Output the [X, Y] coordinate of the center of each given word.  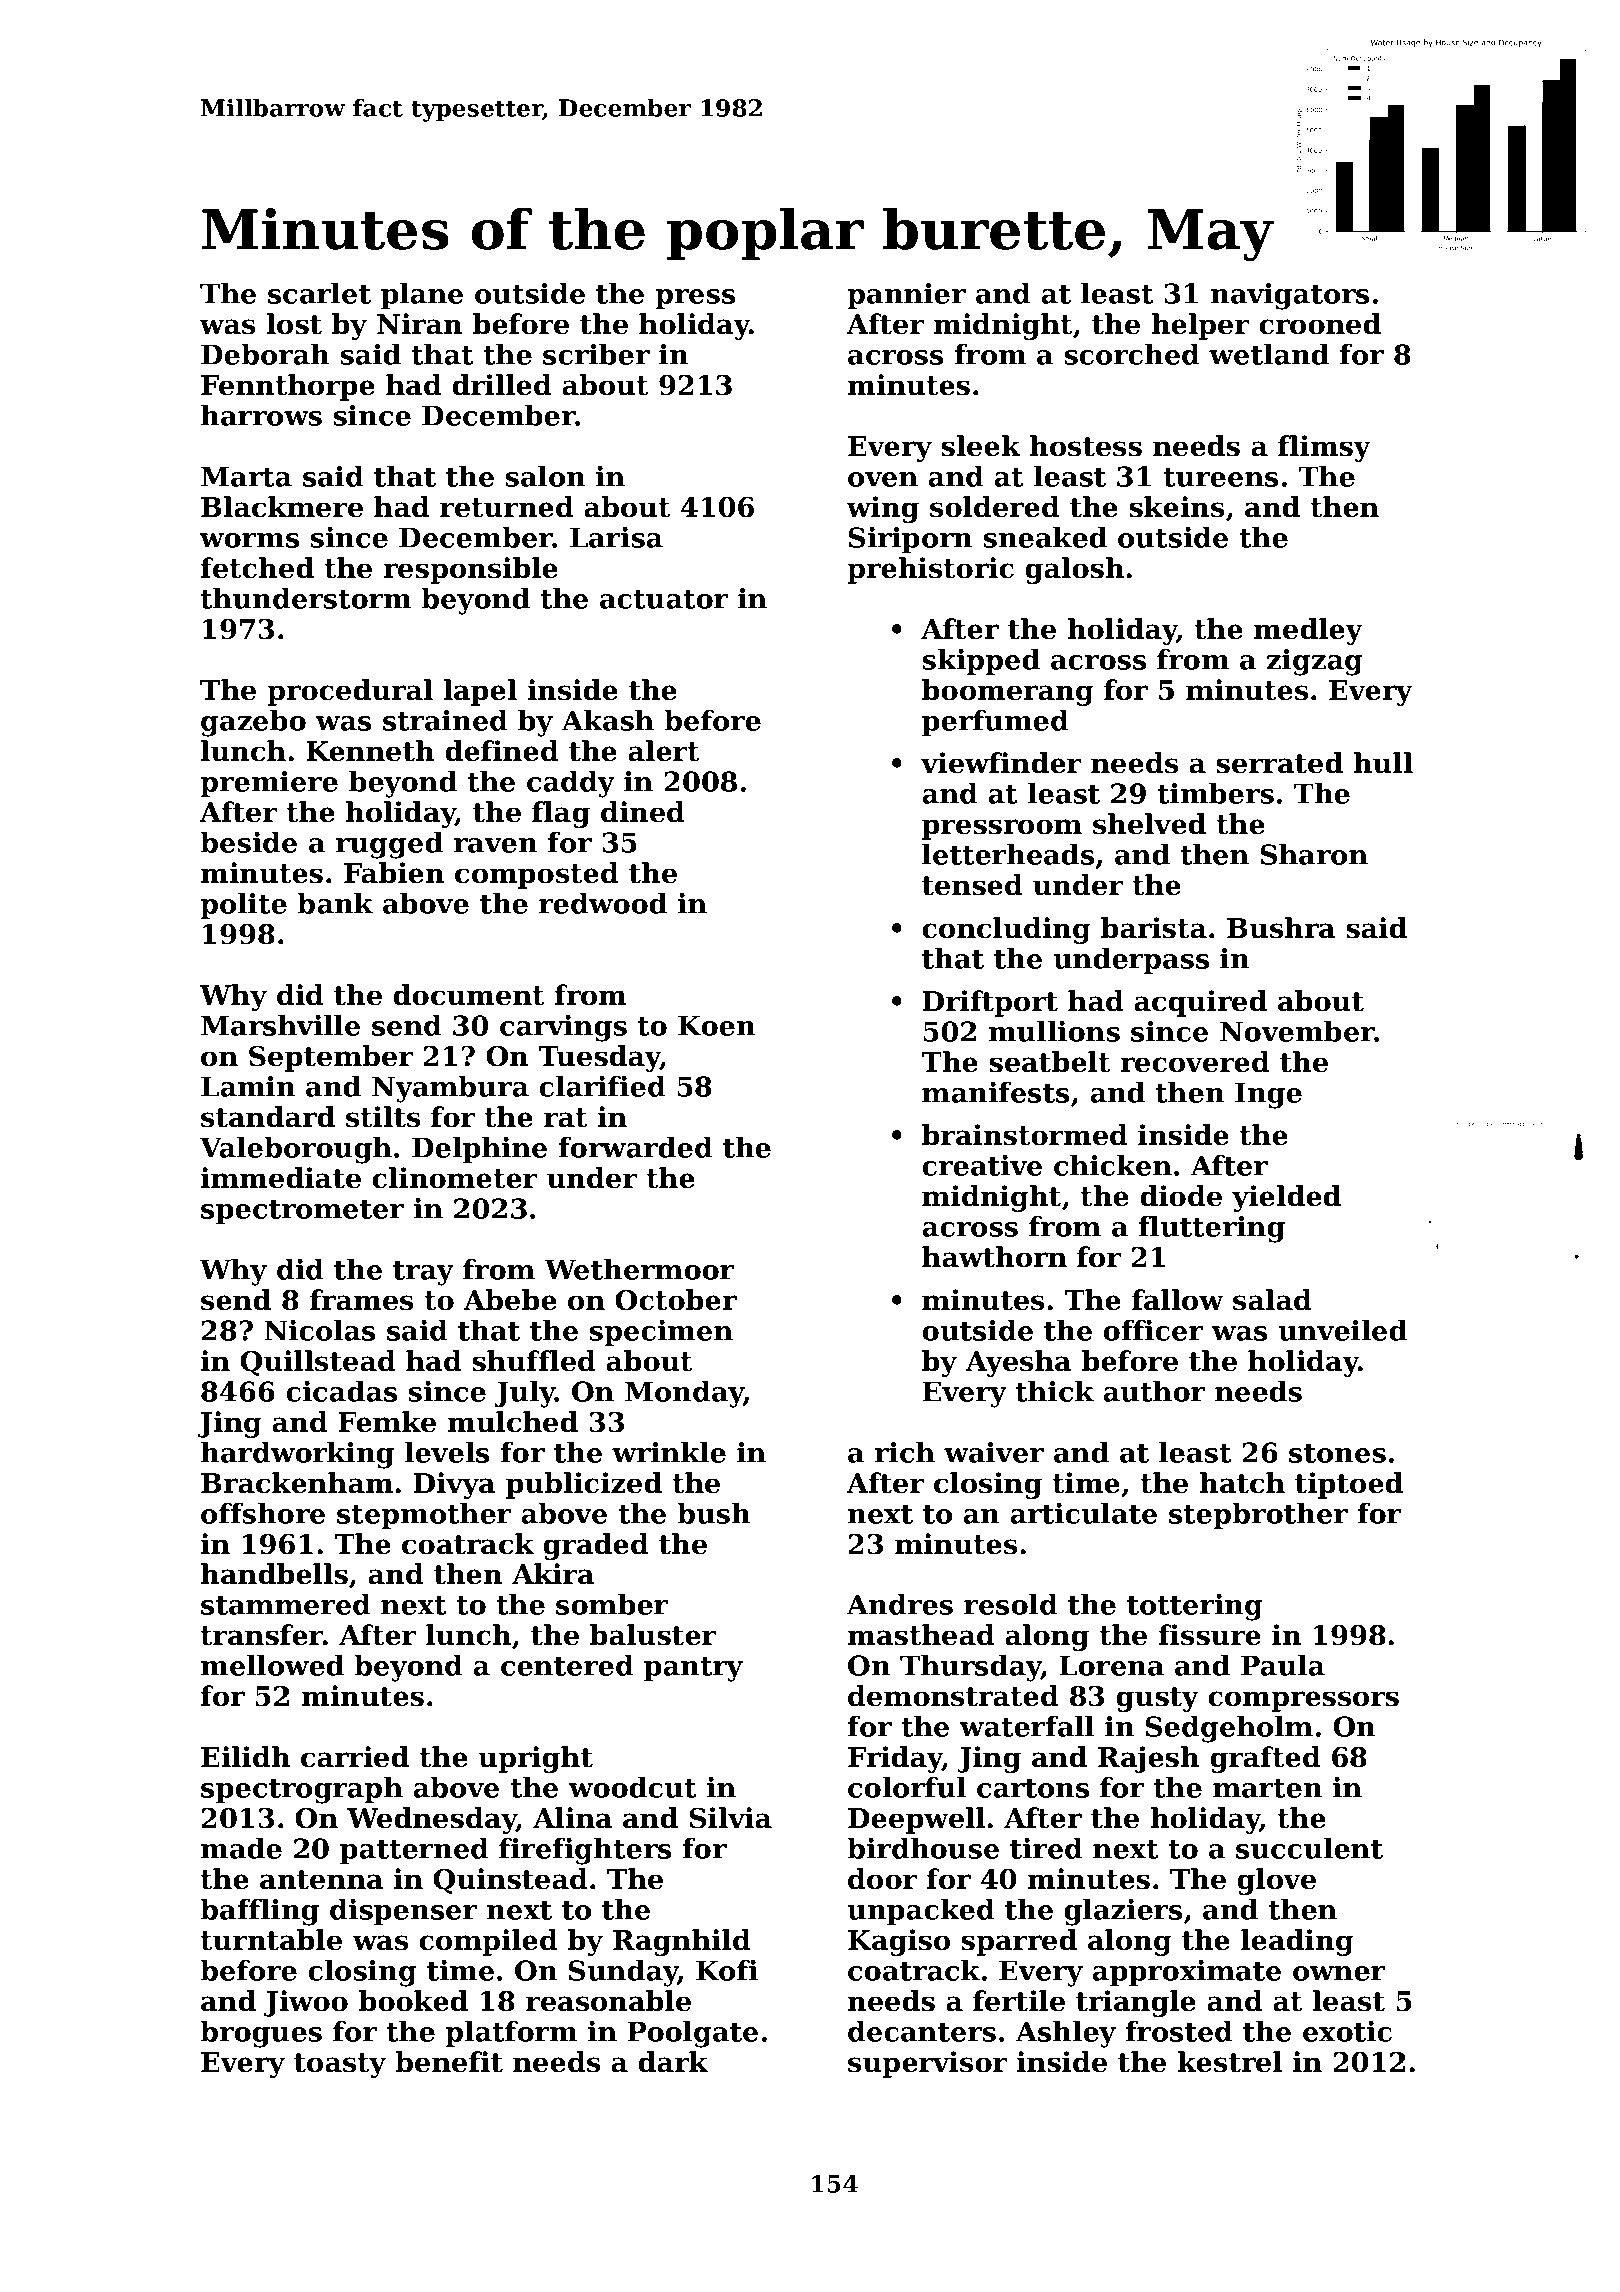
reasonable [608, 2001]
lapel [480, 692]
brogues [261, 2034]
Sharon [1314, 854]
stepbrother [1258, 1516]
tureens [1220, 477]
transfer [261, 1635]
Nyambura [450, 1089]
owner [1339, 1973]
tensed [972, 885]
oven [883, 479]
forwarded [636, 1147]
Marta [246, 476]
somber [612, 1604]
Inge [1268, 1095]
